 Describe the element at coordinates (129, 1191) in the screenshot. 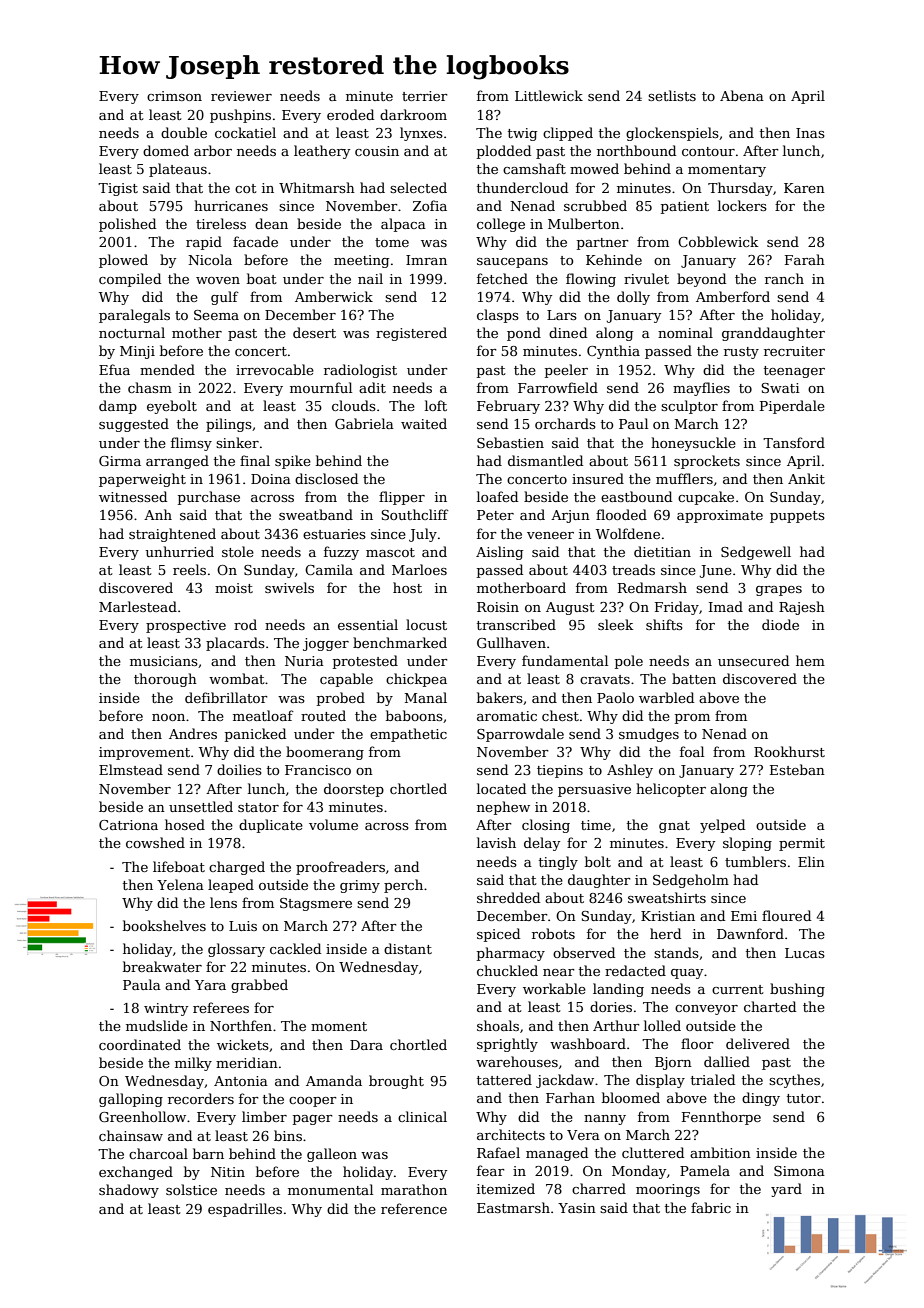

I see `shadowy` at that location.
